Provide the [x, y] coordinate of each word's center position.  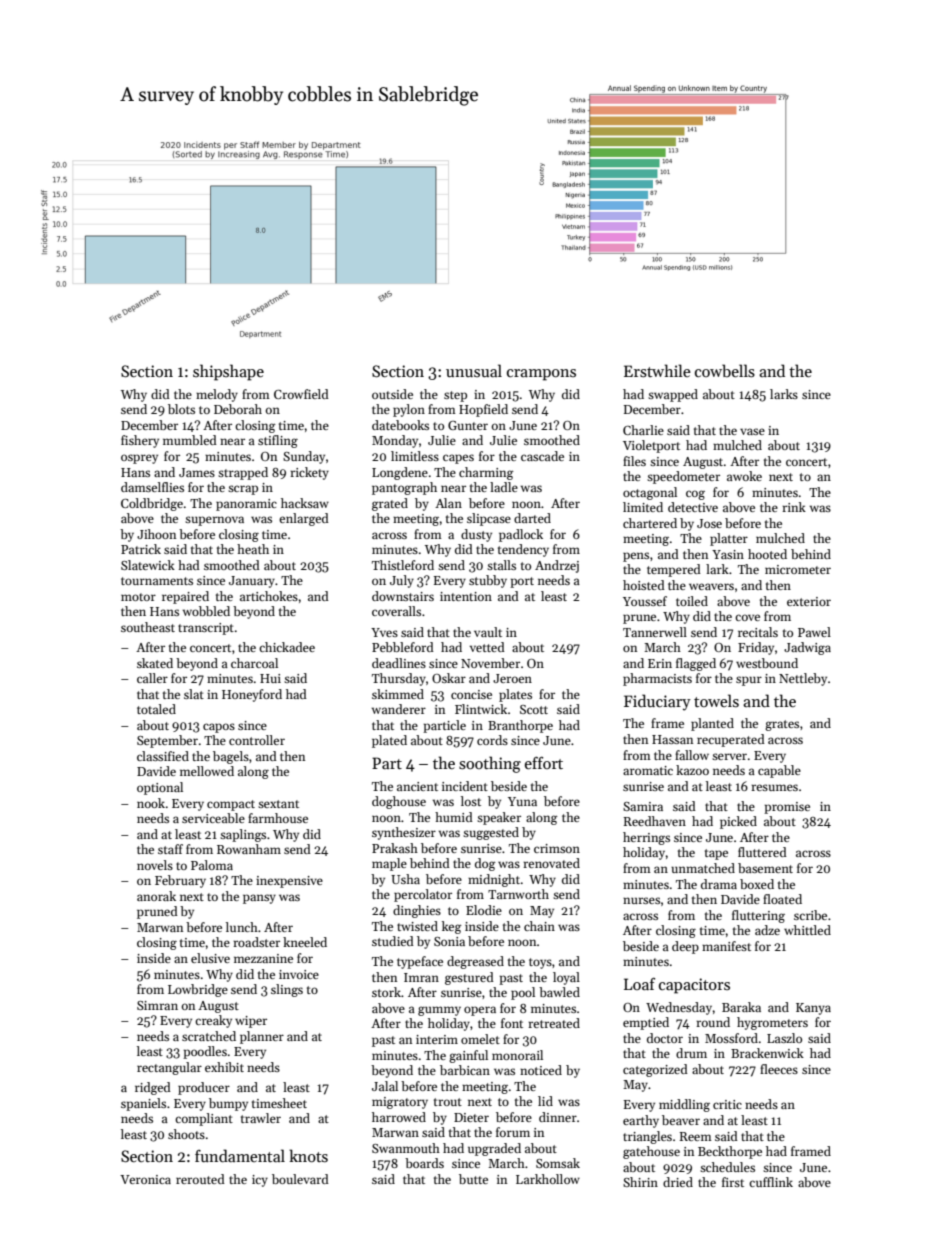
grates [782, 725]
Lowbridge [198, 990]
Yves [384, 632]
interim [437, 1039]
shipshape [228, 372]
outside [392, 394]
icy [260, 1181]
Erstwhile [657, 371]
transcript [206, 629]
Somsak [558, 1163]
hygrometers [772, 1023]
